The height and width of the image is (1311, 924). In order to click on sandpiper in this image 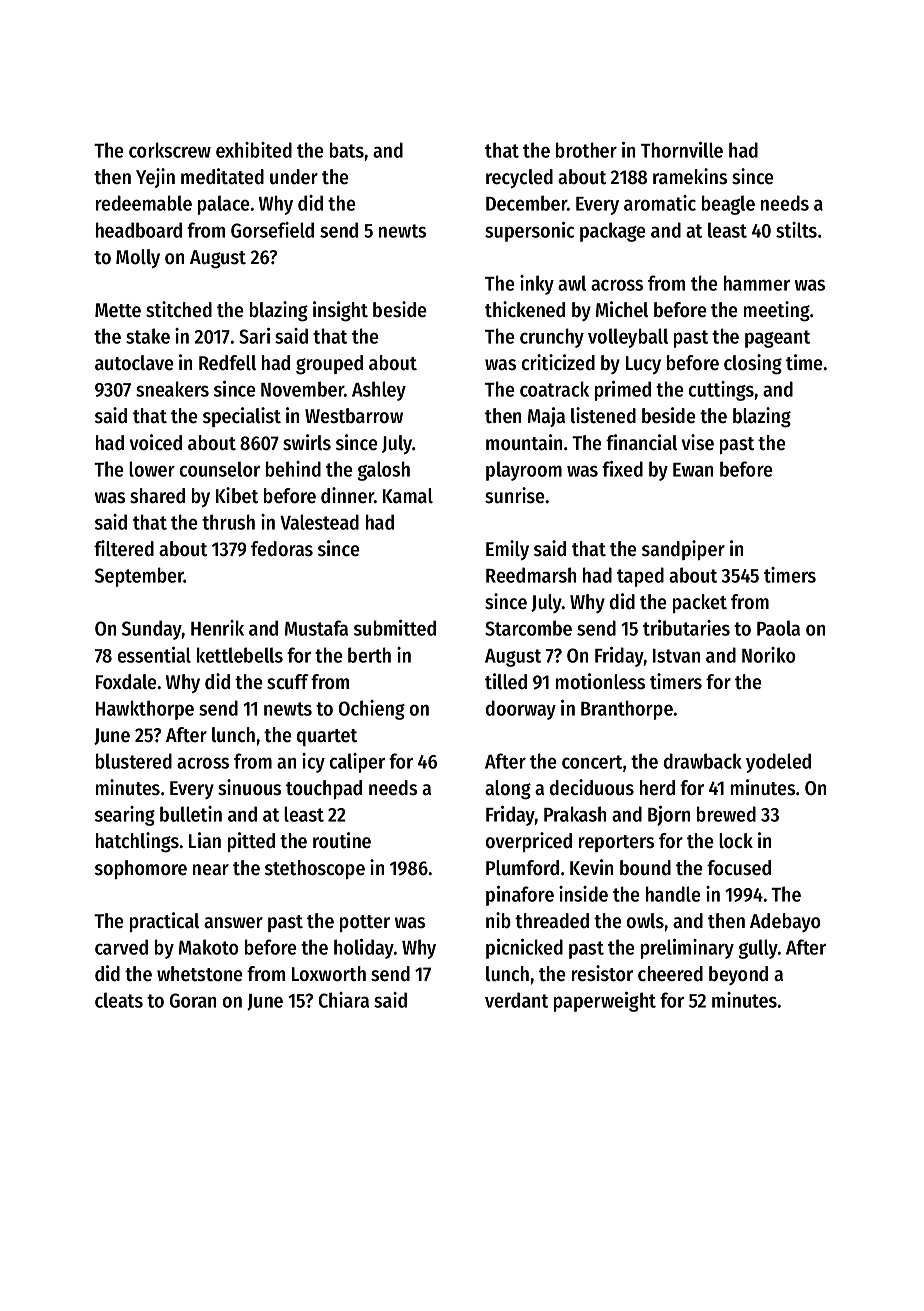, I will do `click(683, 550)`.
